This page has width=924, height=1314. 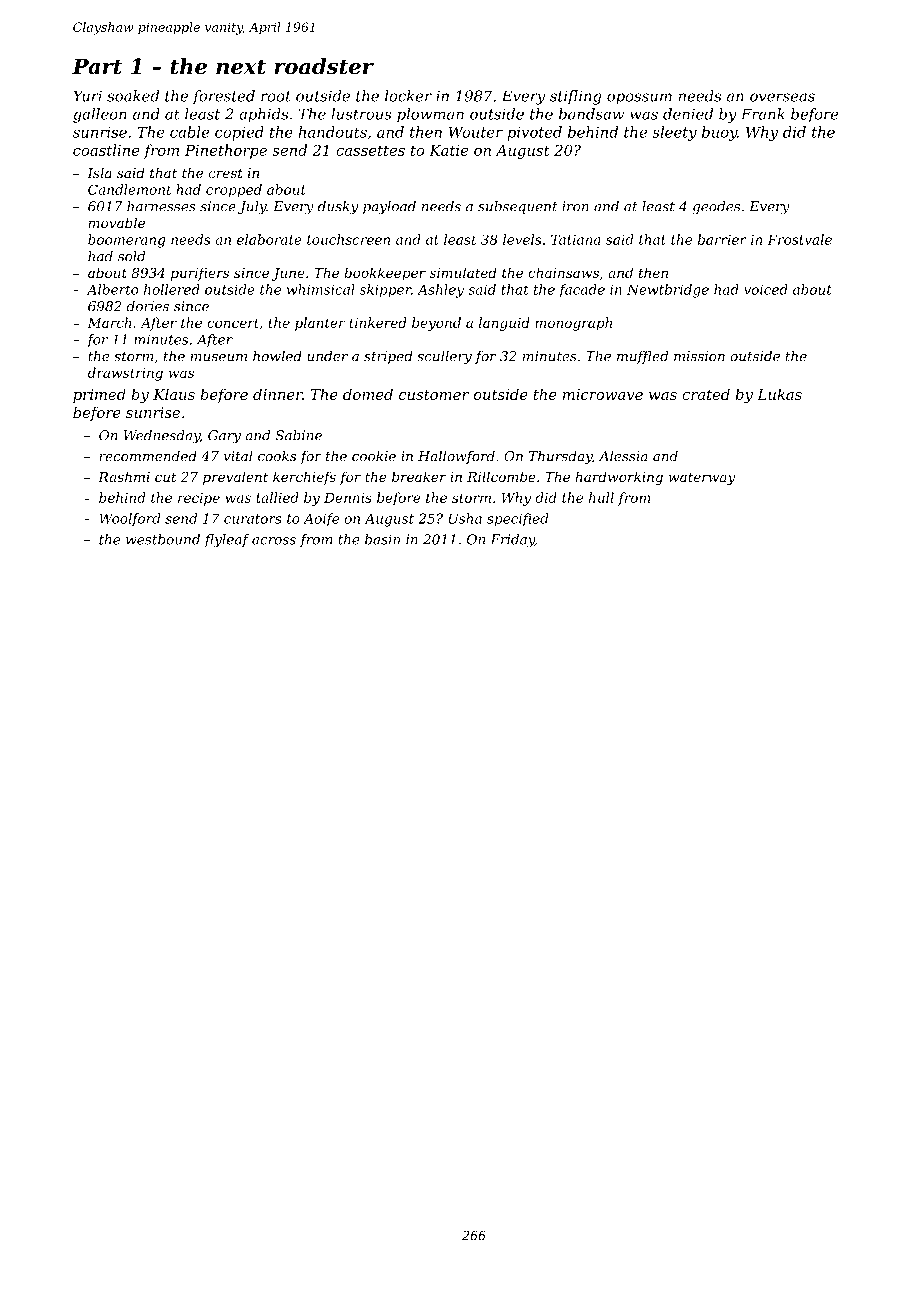 What do you see at coordinates (779, 394) in the page?
I see `Lukas` at bounding box center [779, 394].
